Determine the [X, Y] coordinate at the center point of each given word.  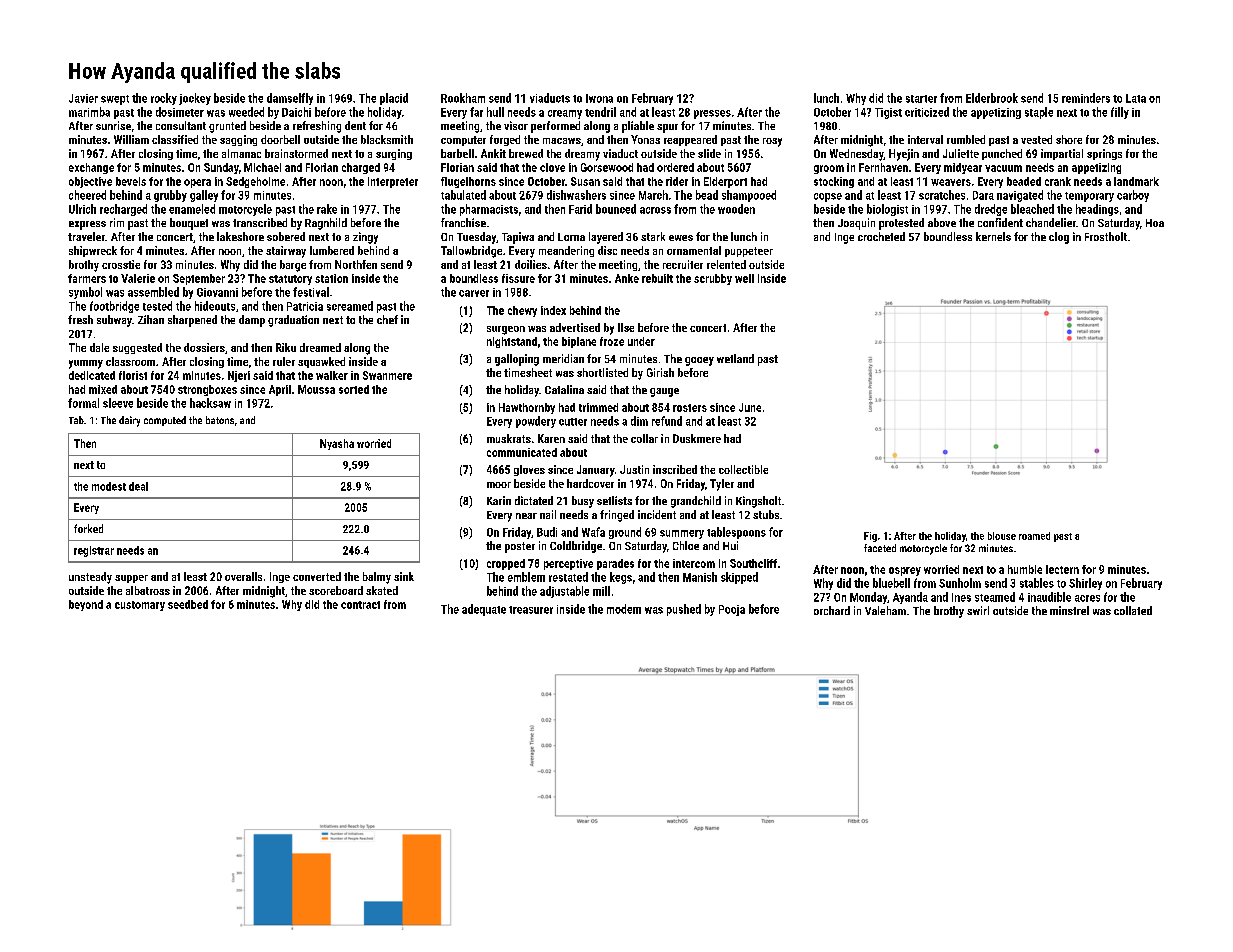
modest [109, 486]
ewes [681, 238]
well [744, 278]
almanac [241, 153]
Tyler [722, 485]
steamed [995, 597]
